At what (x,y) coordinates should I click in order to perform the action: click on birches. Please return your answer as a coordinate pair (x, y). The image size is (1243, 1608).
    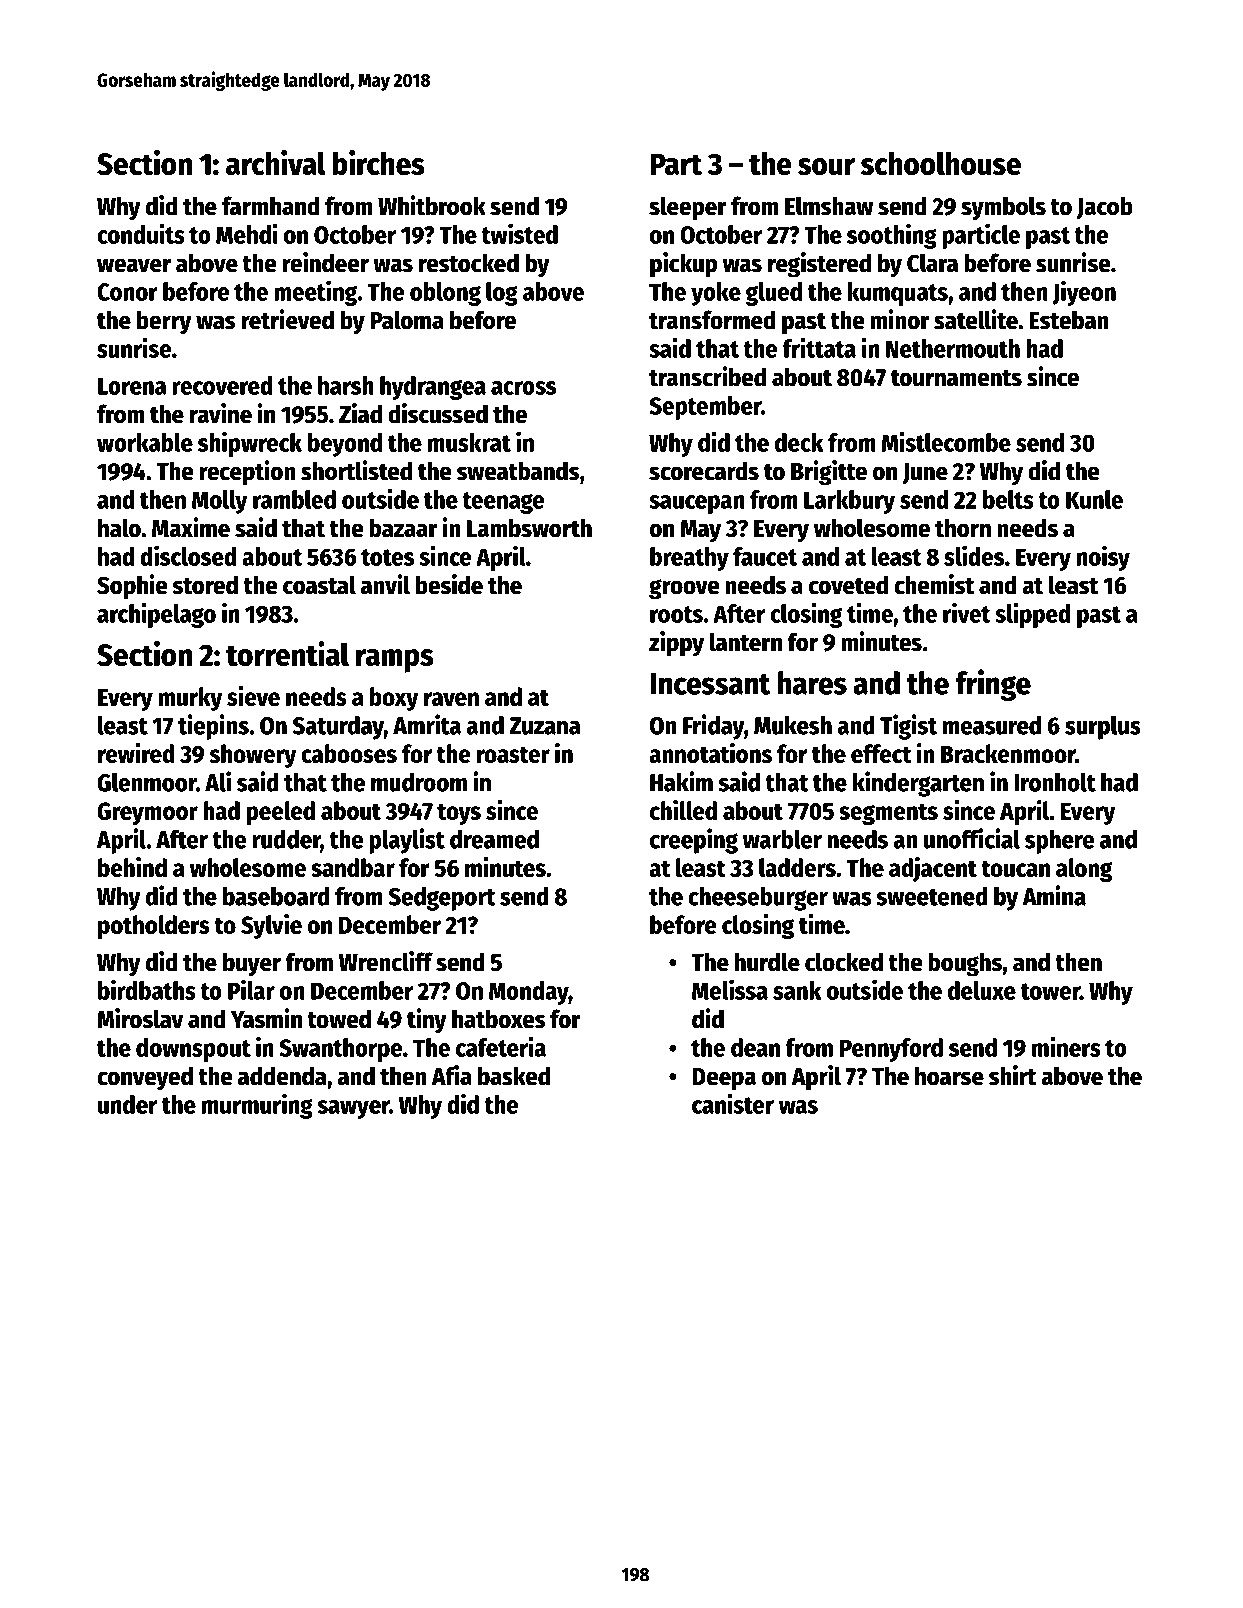
    Looking at the image, I should click on (379, 163).
